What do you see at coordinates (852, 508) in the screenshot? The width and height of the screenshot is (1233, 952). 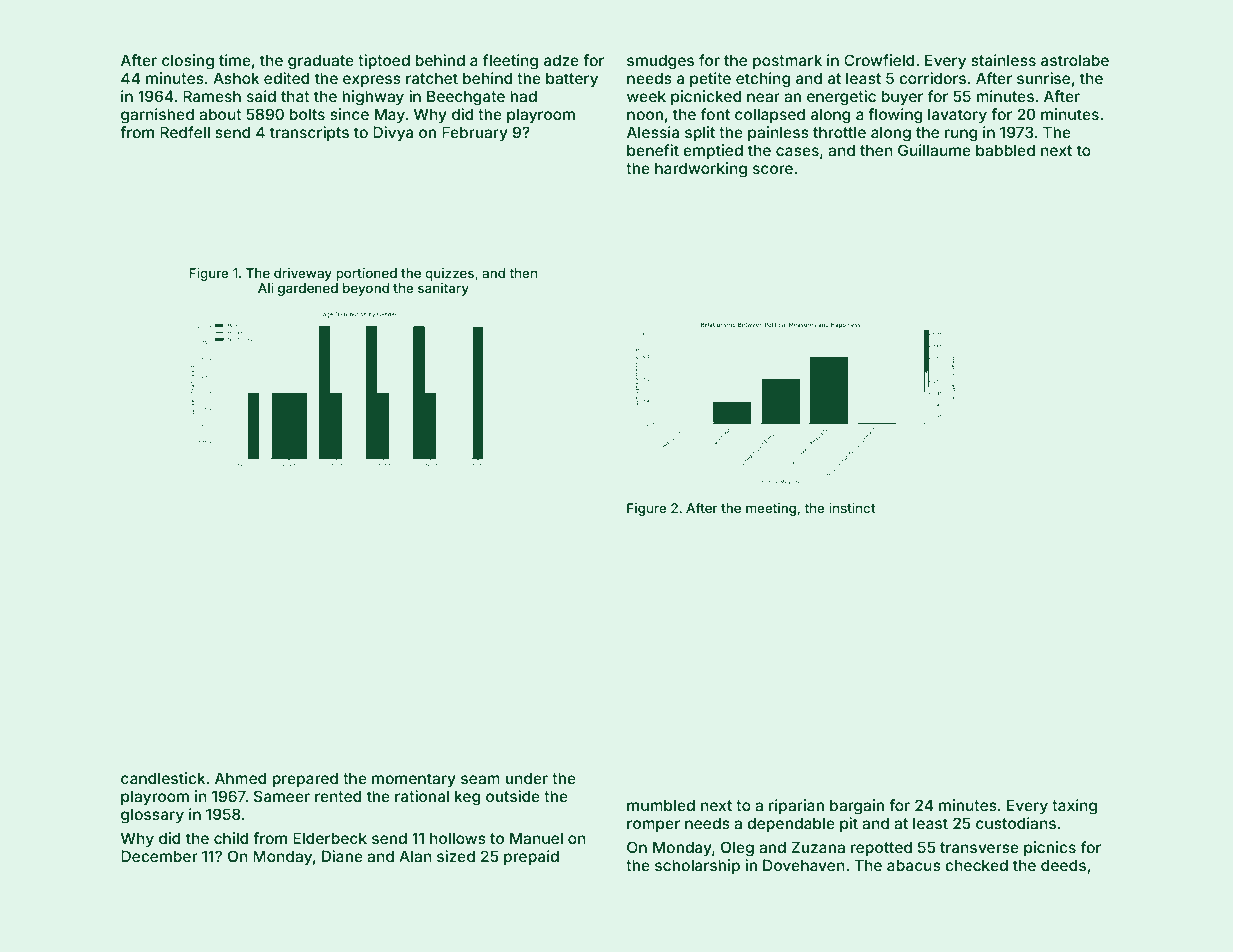 I see `instinct` at bounding box center [852, 508].
